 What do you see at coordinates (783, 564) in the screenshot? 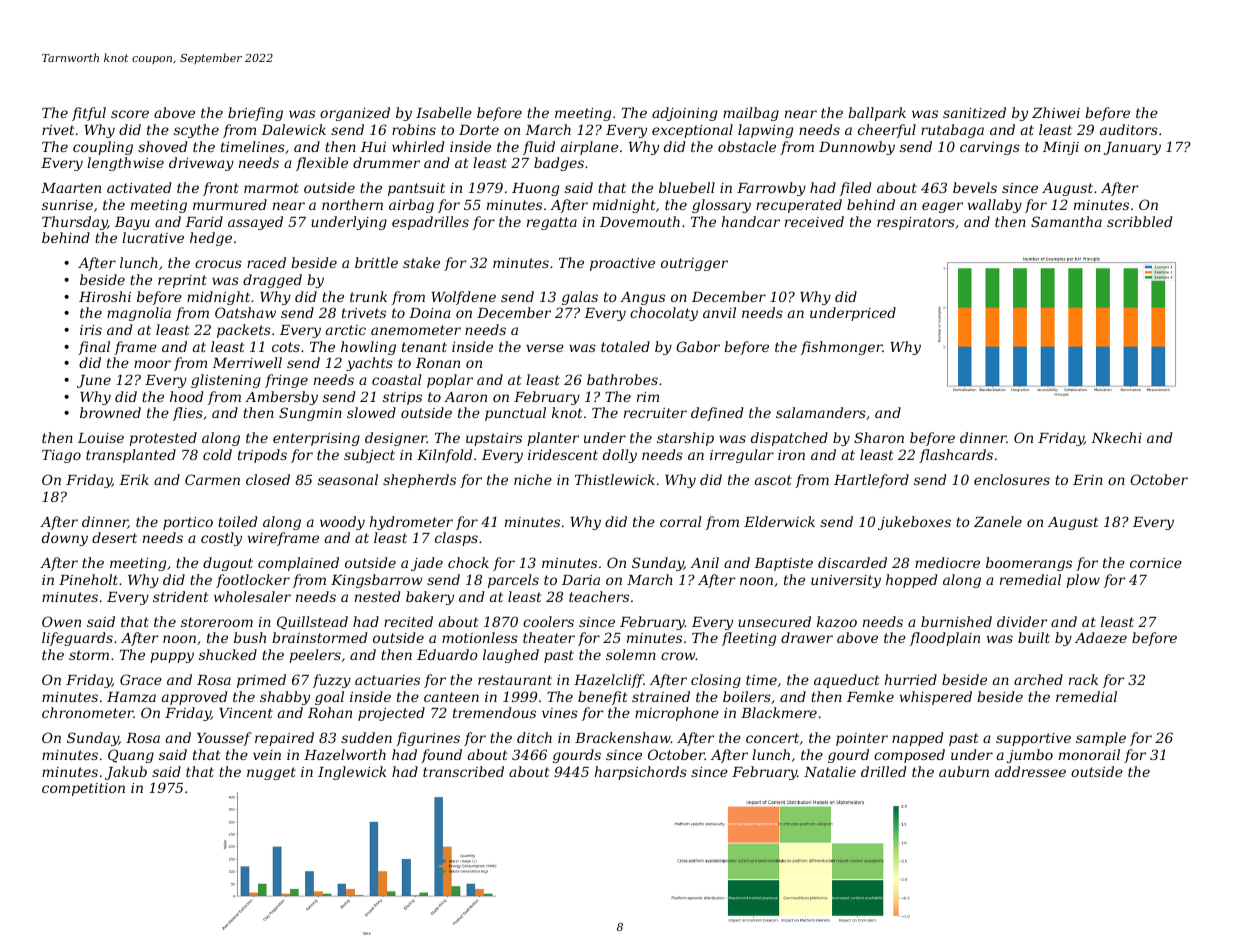
I see `Baptiste` at bounding box center [783, 564].
